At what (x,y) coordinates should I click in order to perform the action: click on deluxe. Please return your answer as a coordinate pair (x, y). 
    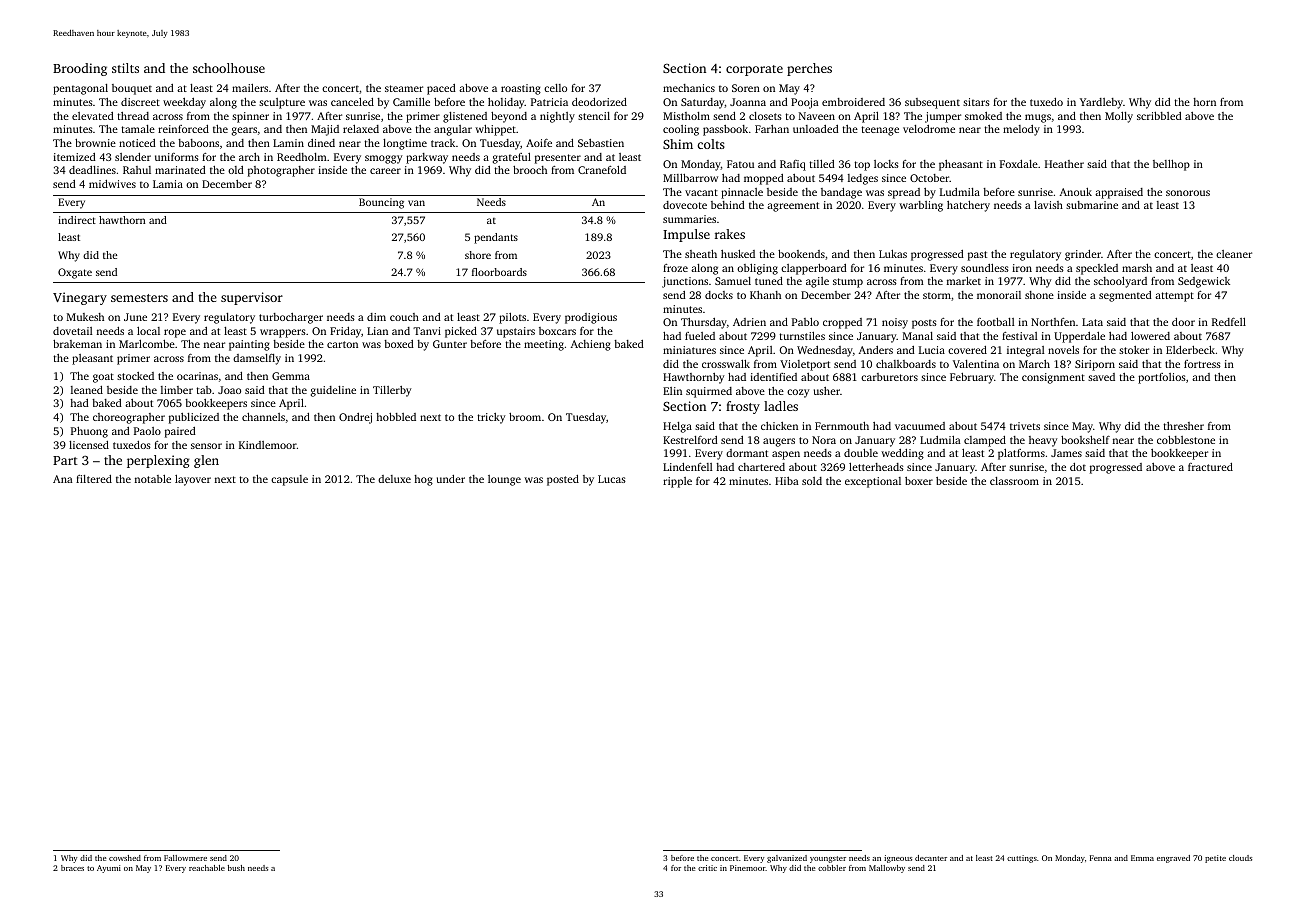
    Looking at the image, I should click on (394, 479).
